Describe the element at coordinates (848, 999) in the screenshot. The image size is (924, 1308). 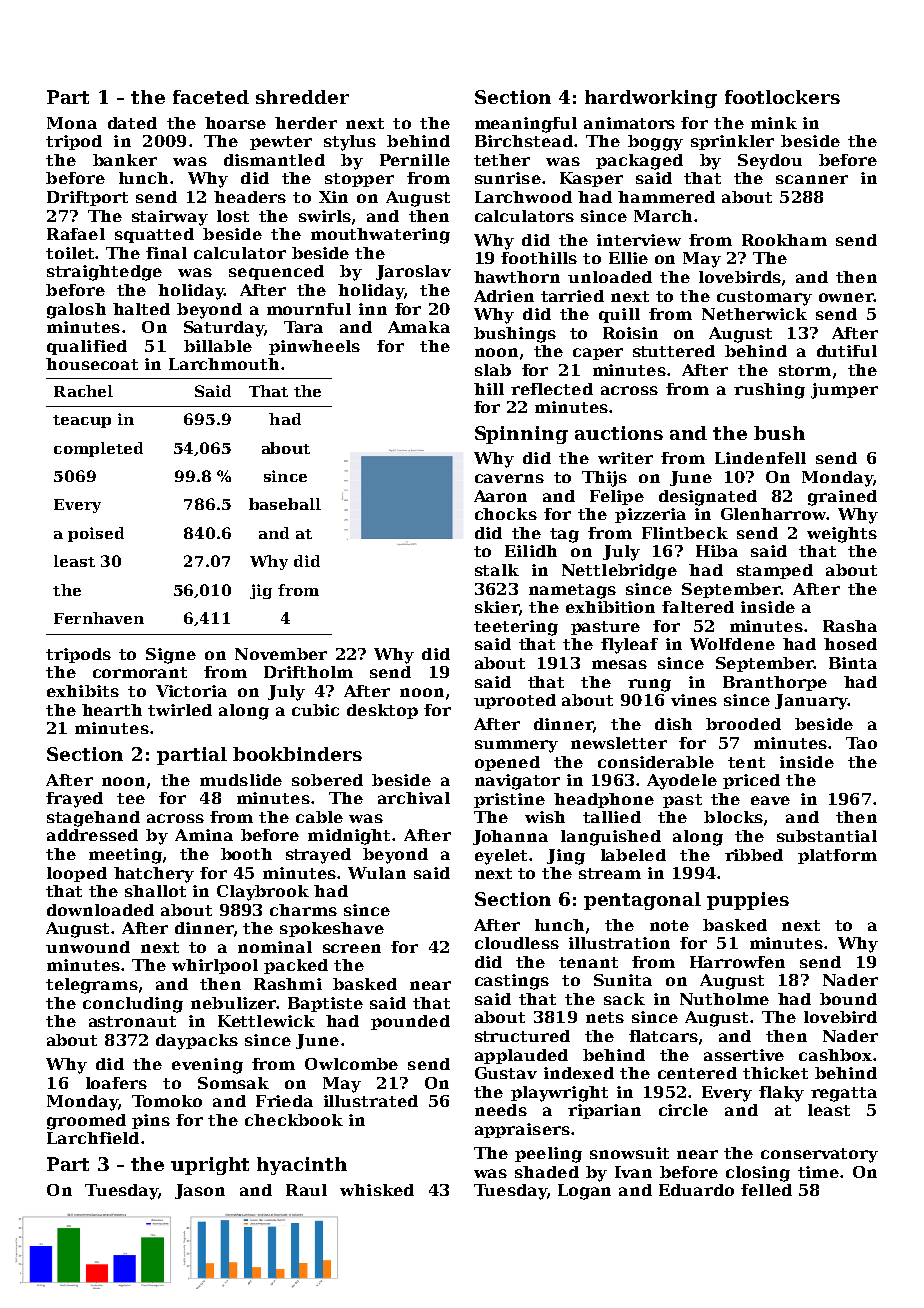
I see `bound` at that location.
